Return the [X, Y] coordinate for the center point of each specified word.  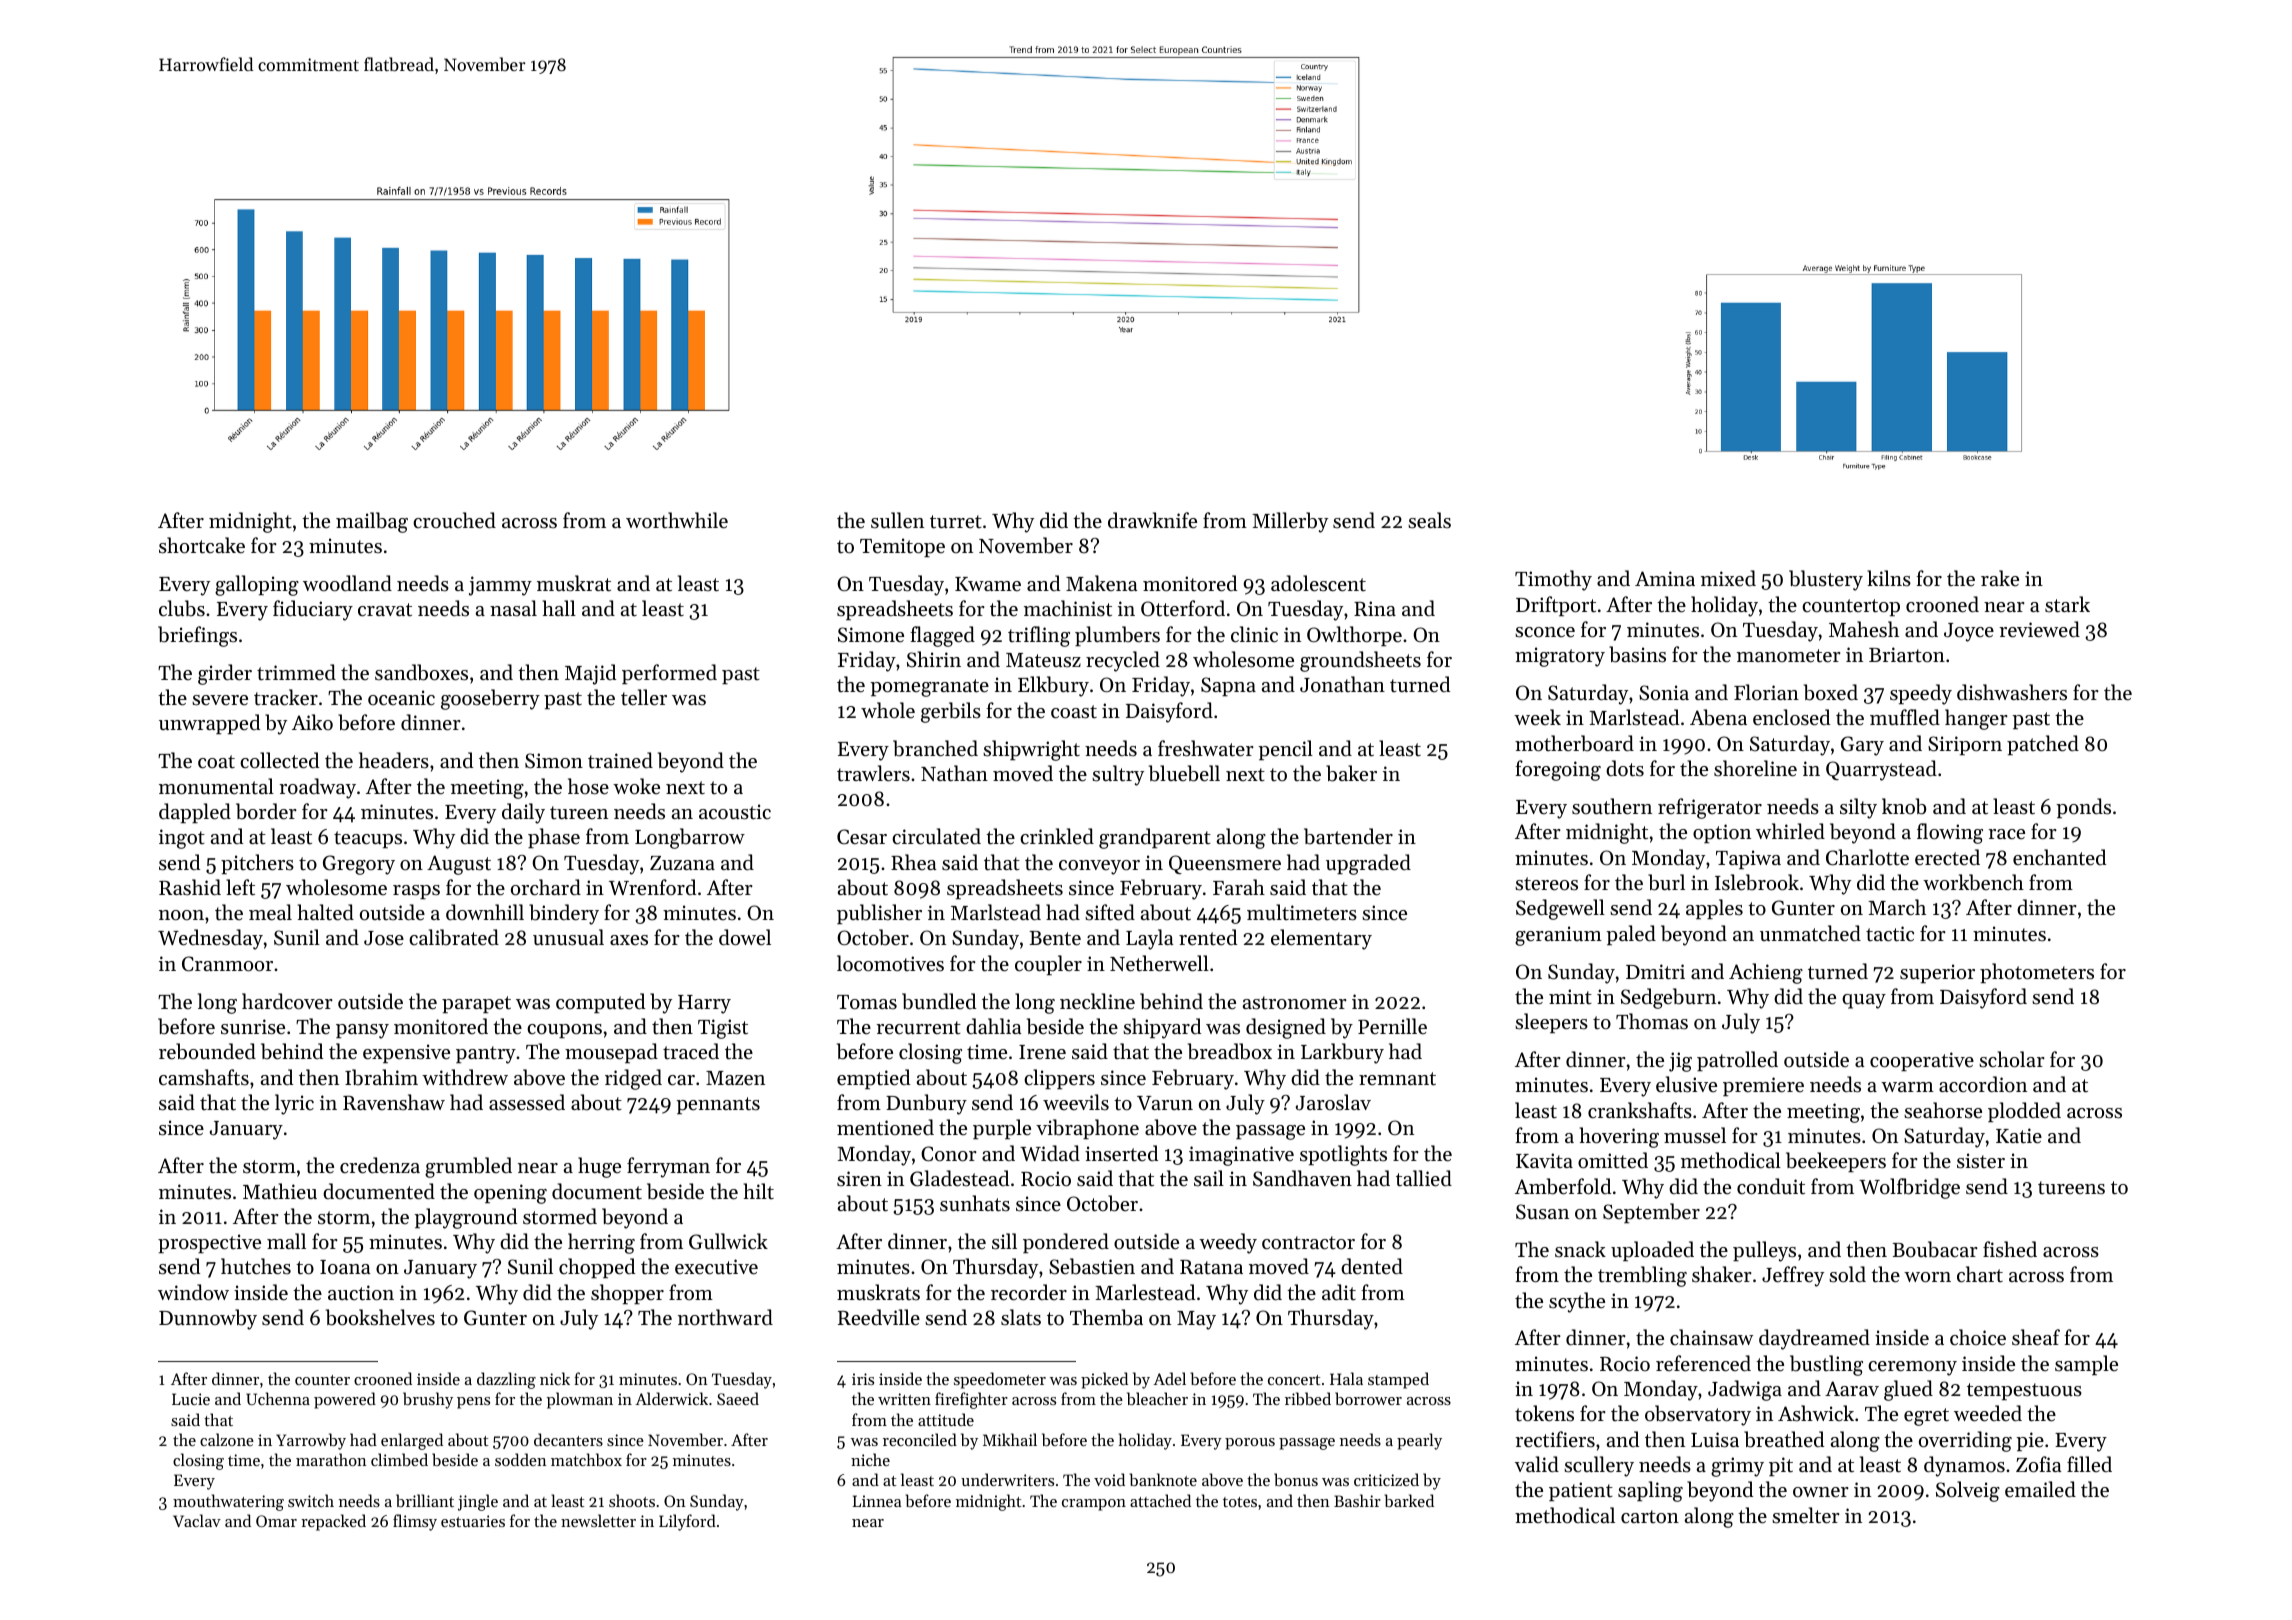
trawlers [873, 773]
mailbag [372, 522]
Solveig [1968, 1491]
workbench [1973, 882]
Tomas [867, 1002]
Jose [384, 938]
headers [394, 760]
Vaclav [197, 1520]
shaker [1722, 1274]
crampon [1094, 1505]
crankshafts [1640, 1110]
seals [1429, 520]
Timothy [1553, 580]
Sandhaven [1302, 1178]
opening [510, 1194]
